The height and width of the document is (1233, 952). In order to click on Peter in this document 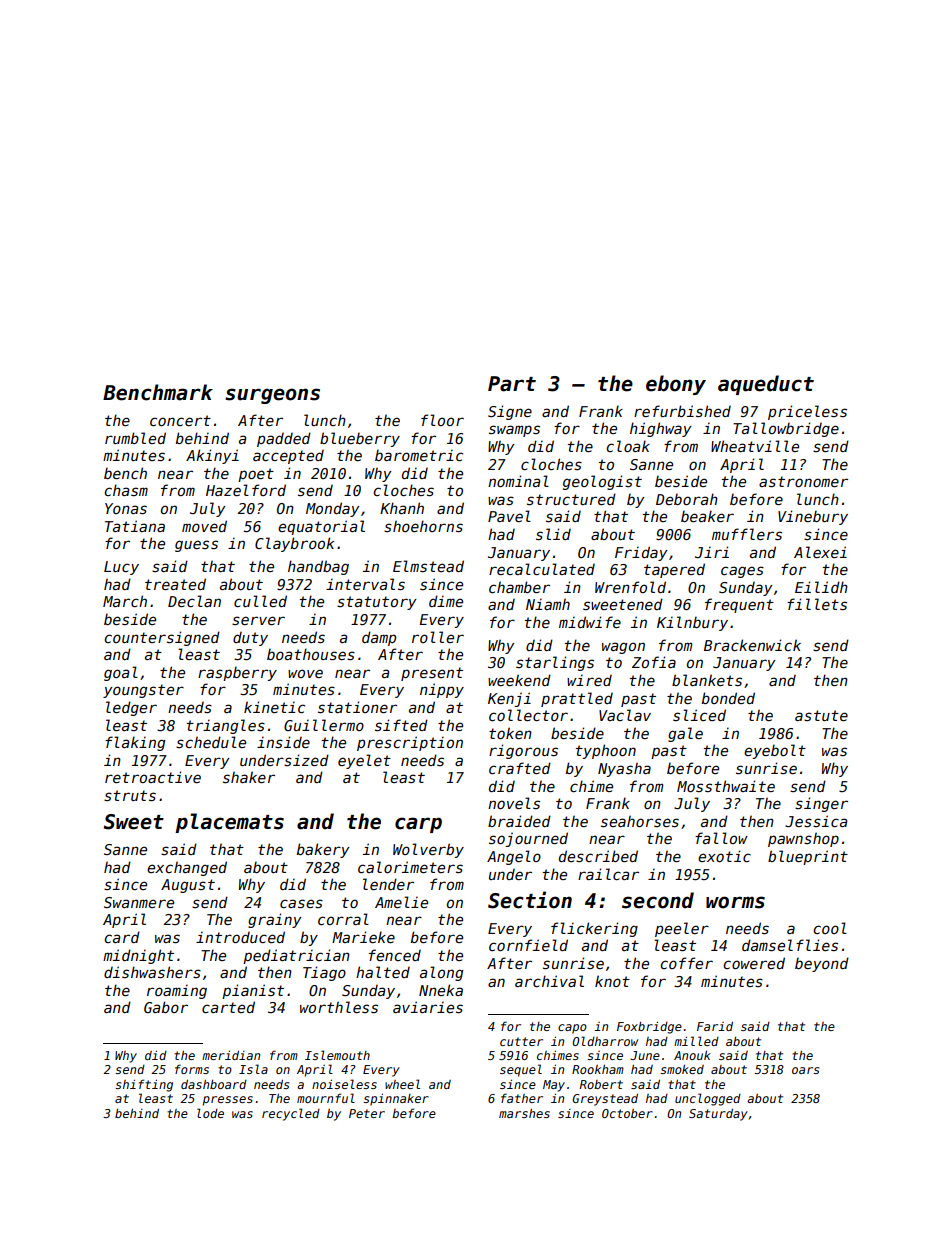, I will do `click(367, 1113)`.
